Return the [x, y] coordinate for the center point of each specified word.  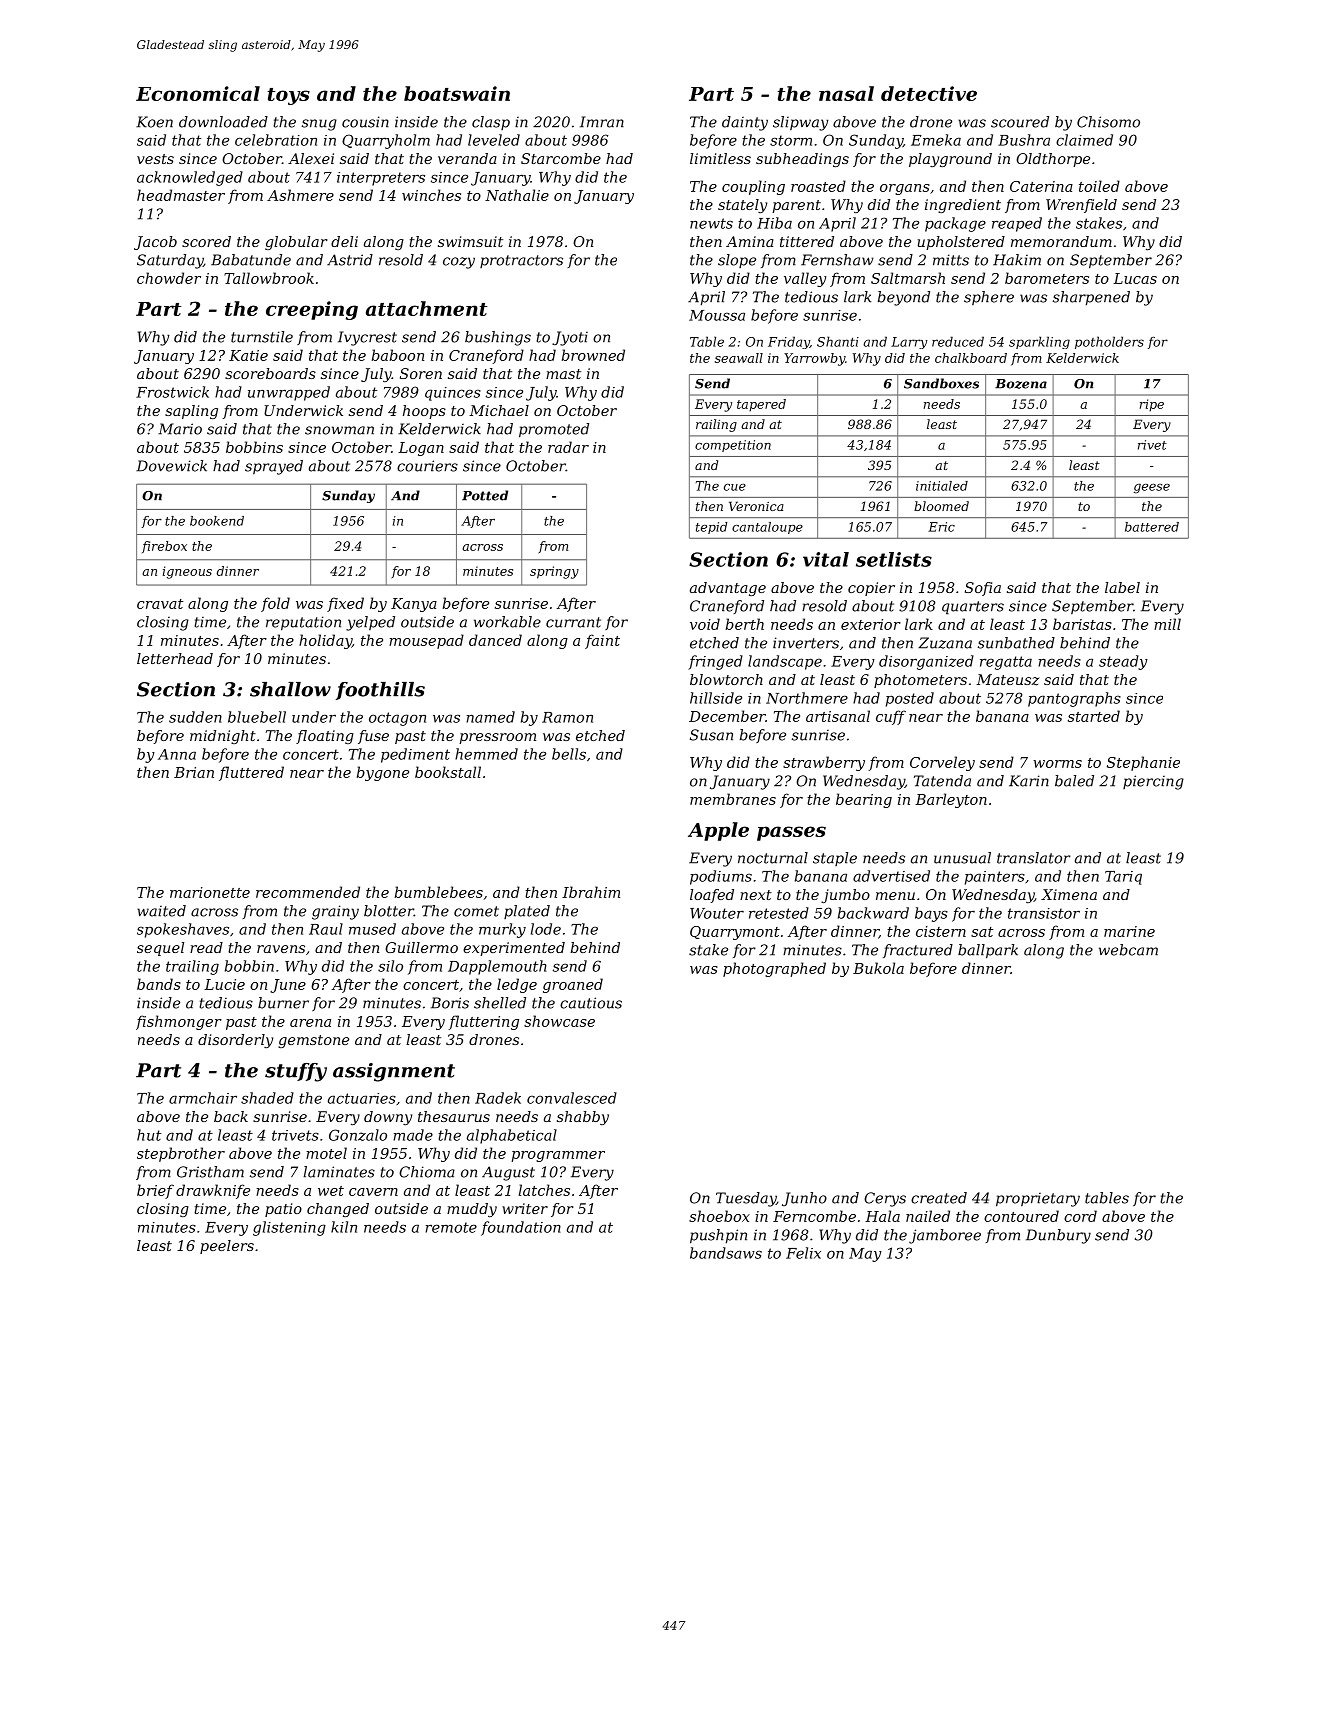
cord [1080, 1216]
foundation [521, 1228]
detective [929, 93]
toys [289, 96]
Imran [602, 122]
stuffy [296, 1072]
